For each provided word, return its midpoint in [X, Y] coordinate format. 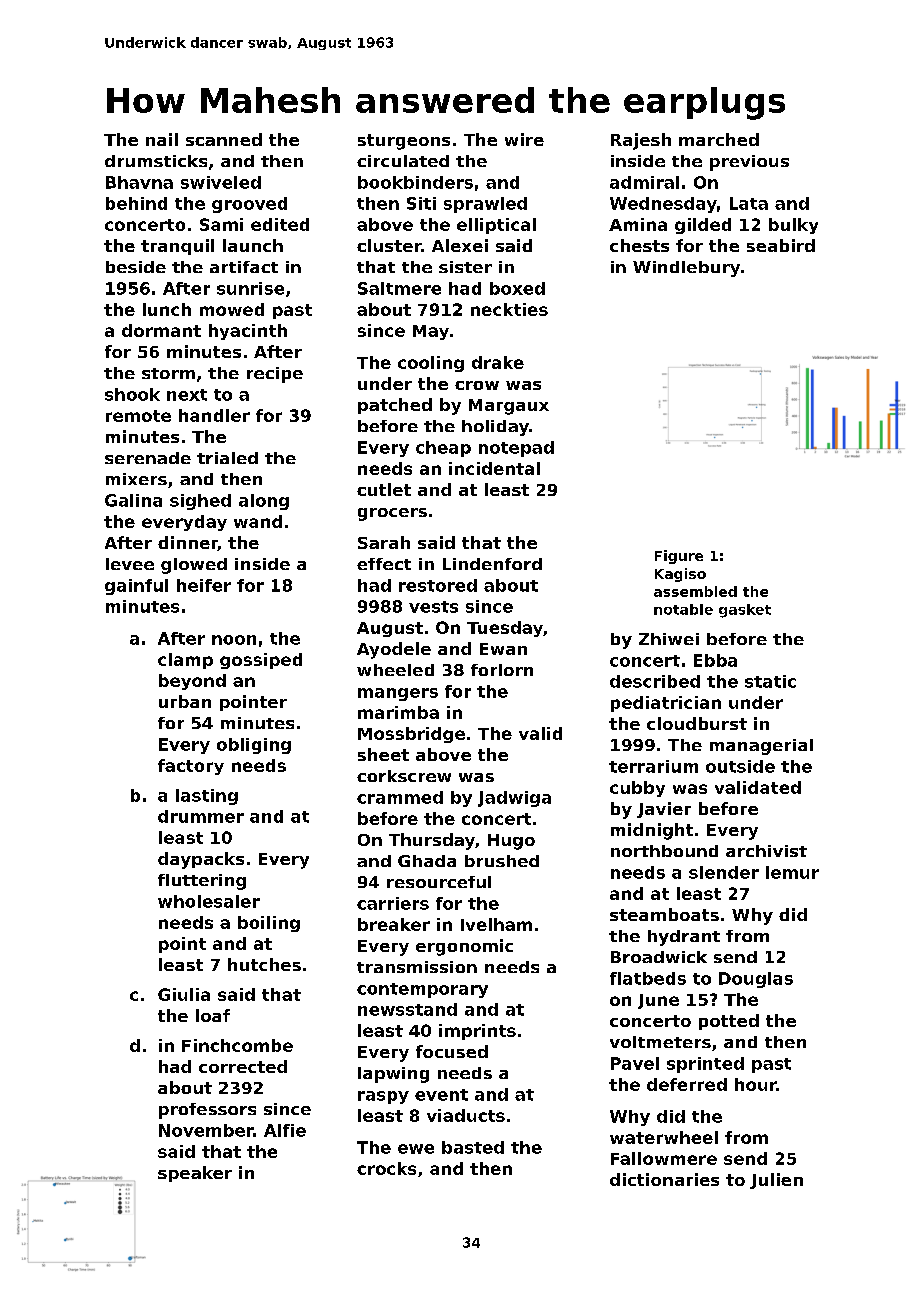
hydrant [684, 938]
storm [168, 373]
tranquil [177, 247]
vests [433, 607]
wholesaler [209, 901]
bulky [793, 226]
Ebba [715, 660]
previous [749, 163]
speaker [195, 1174]
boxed [517, 288]
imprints [477, 1032]
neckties [509, 309]
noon [234, 640]
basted [473, 1147]
